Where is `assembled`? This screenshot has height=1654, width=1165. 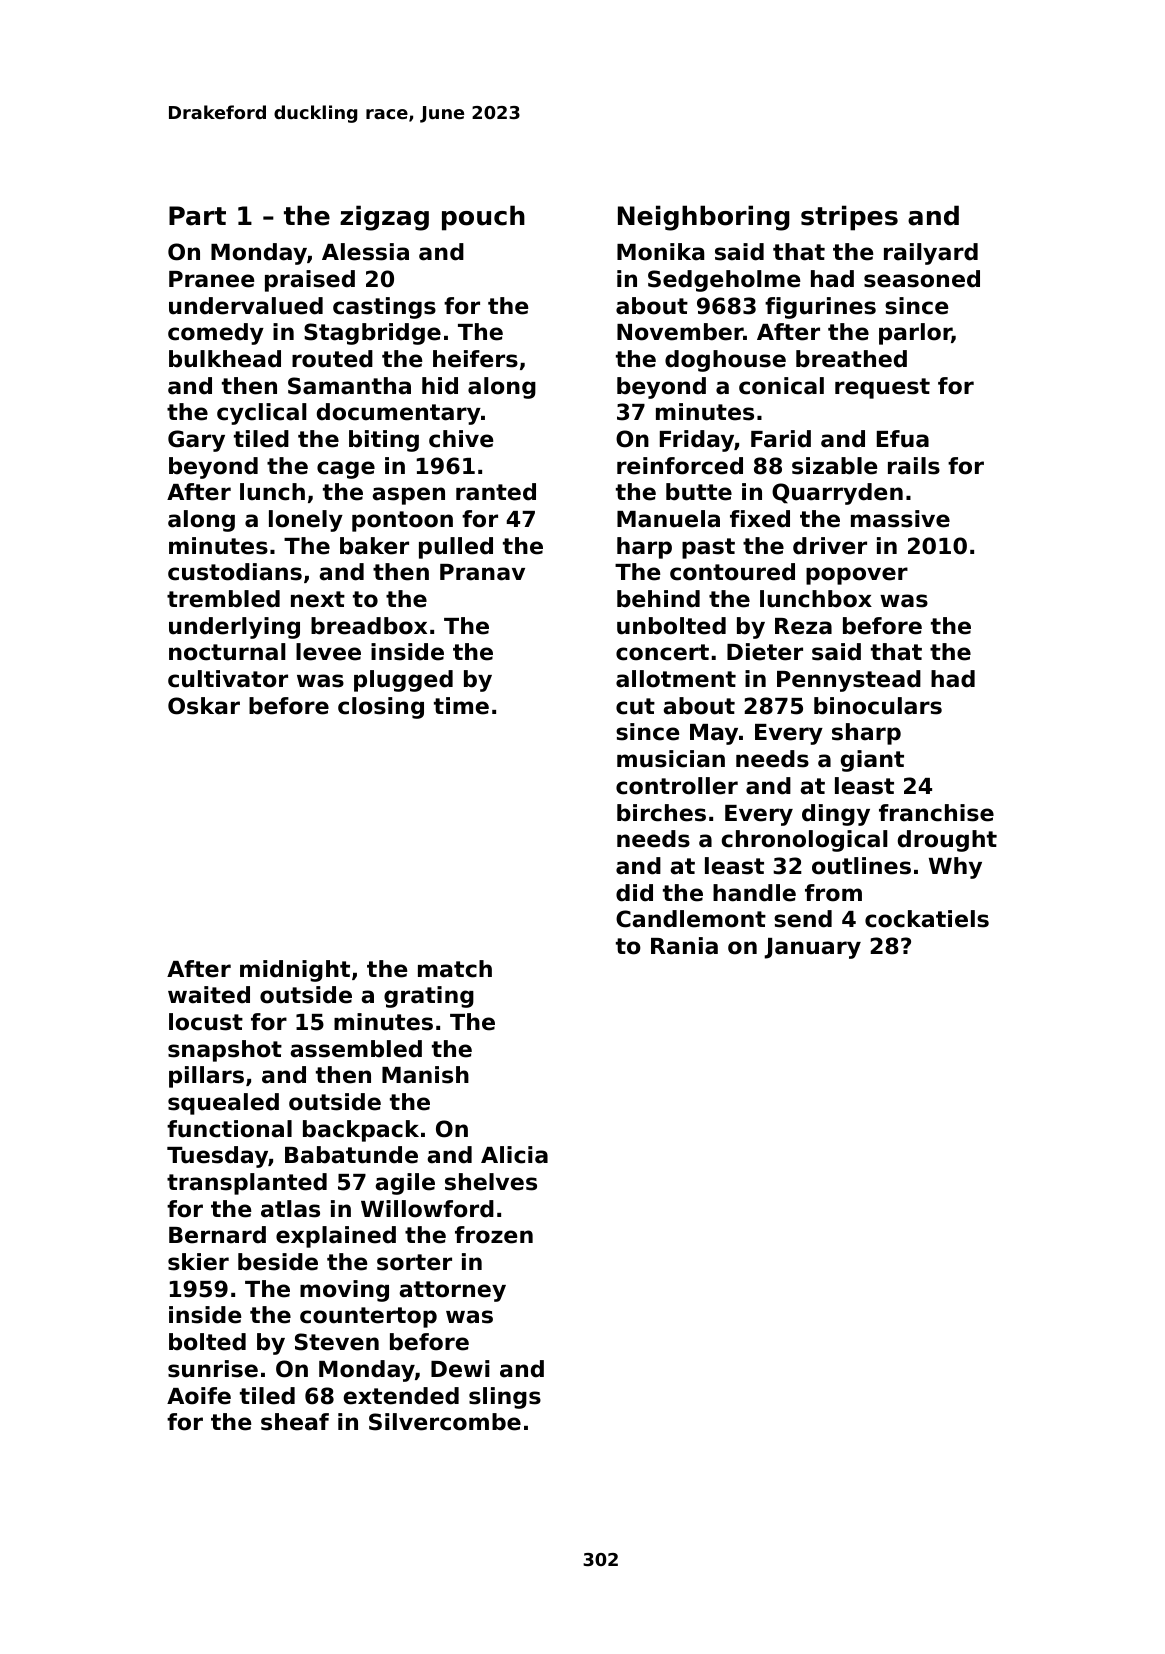 assembled is located at coordinates (356, 1049).
